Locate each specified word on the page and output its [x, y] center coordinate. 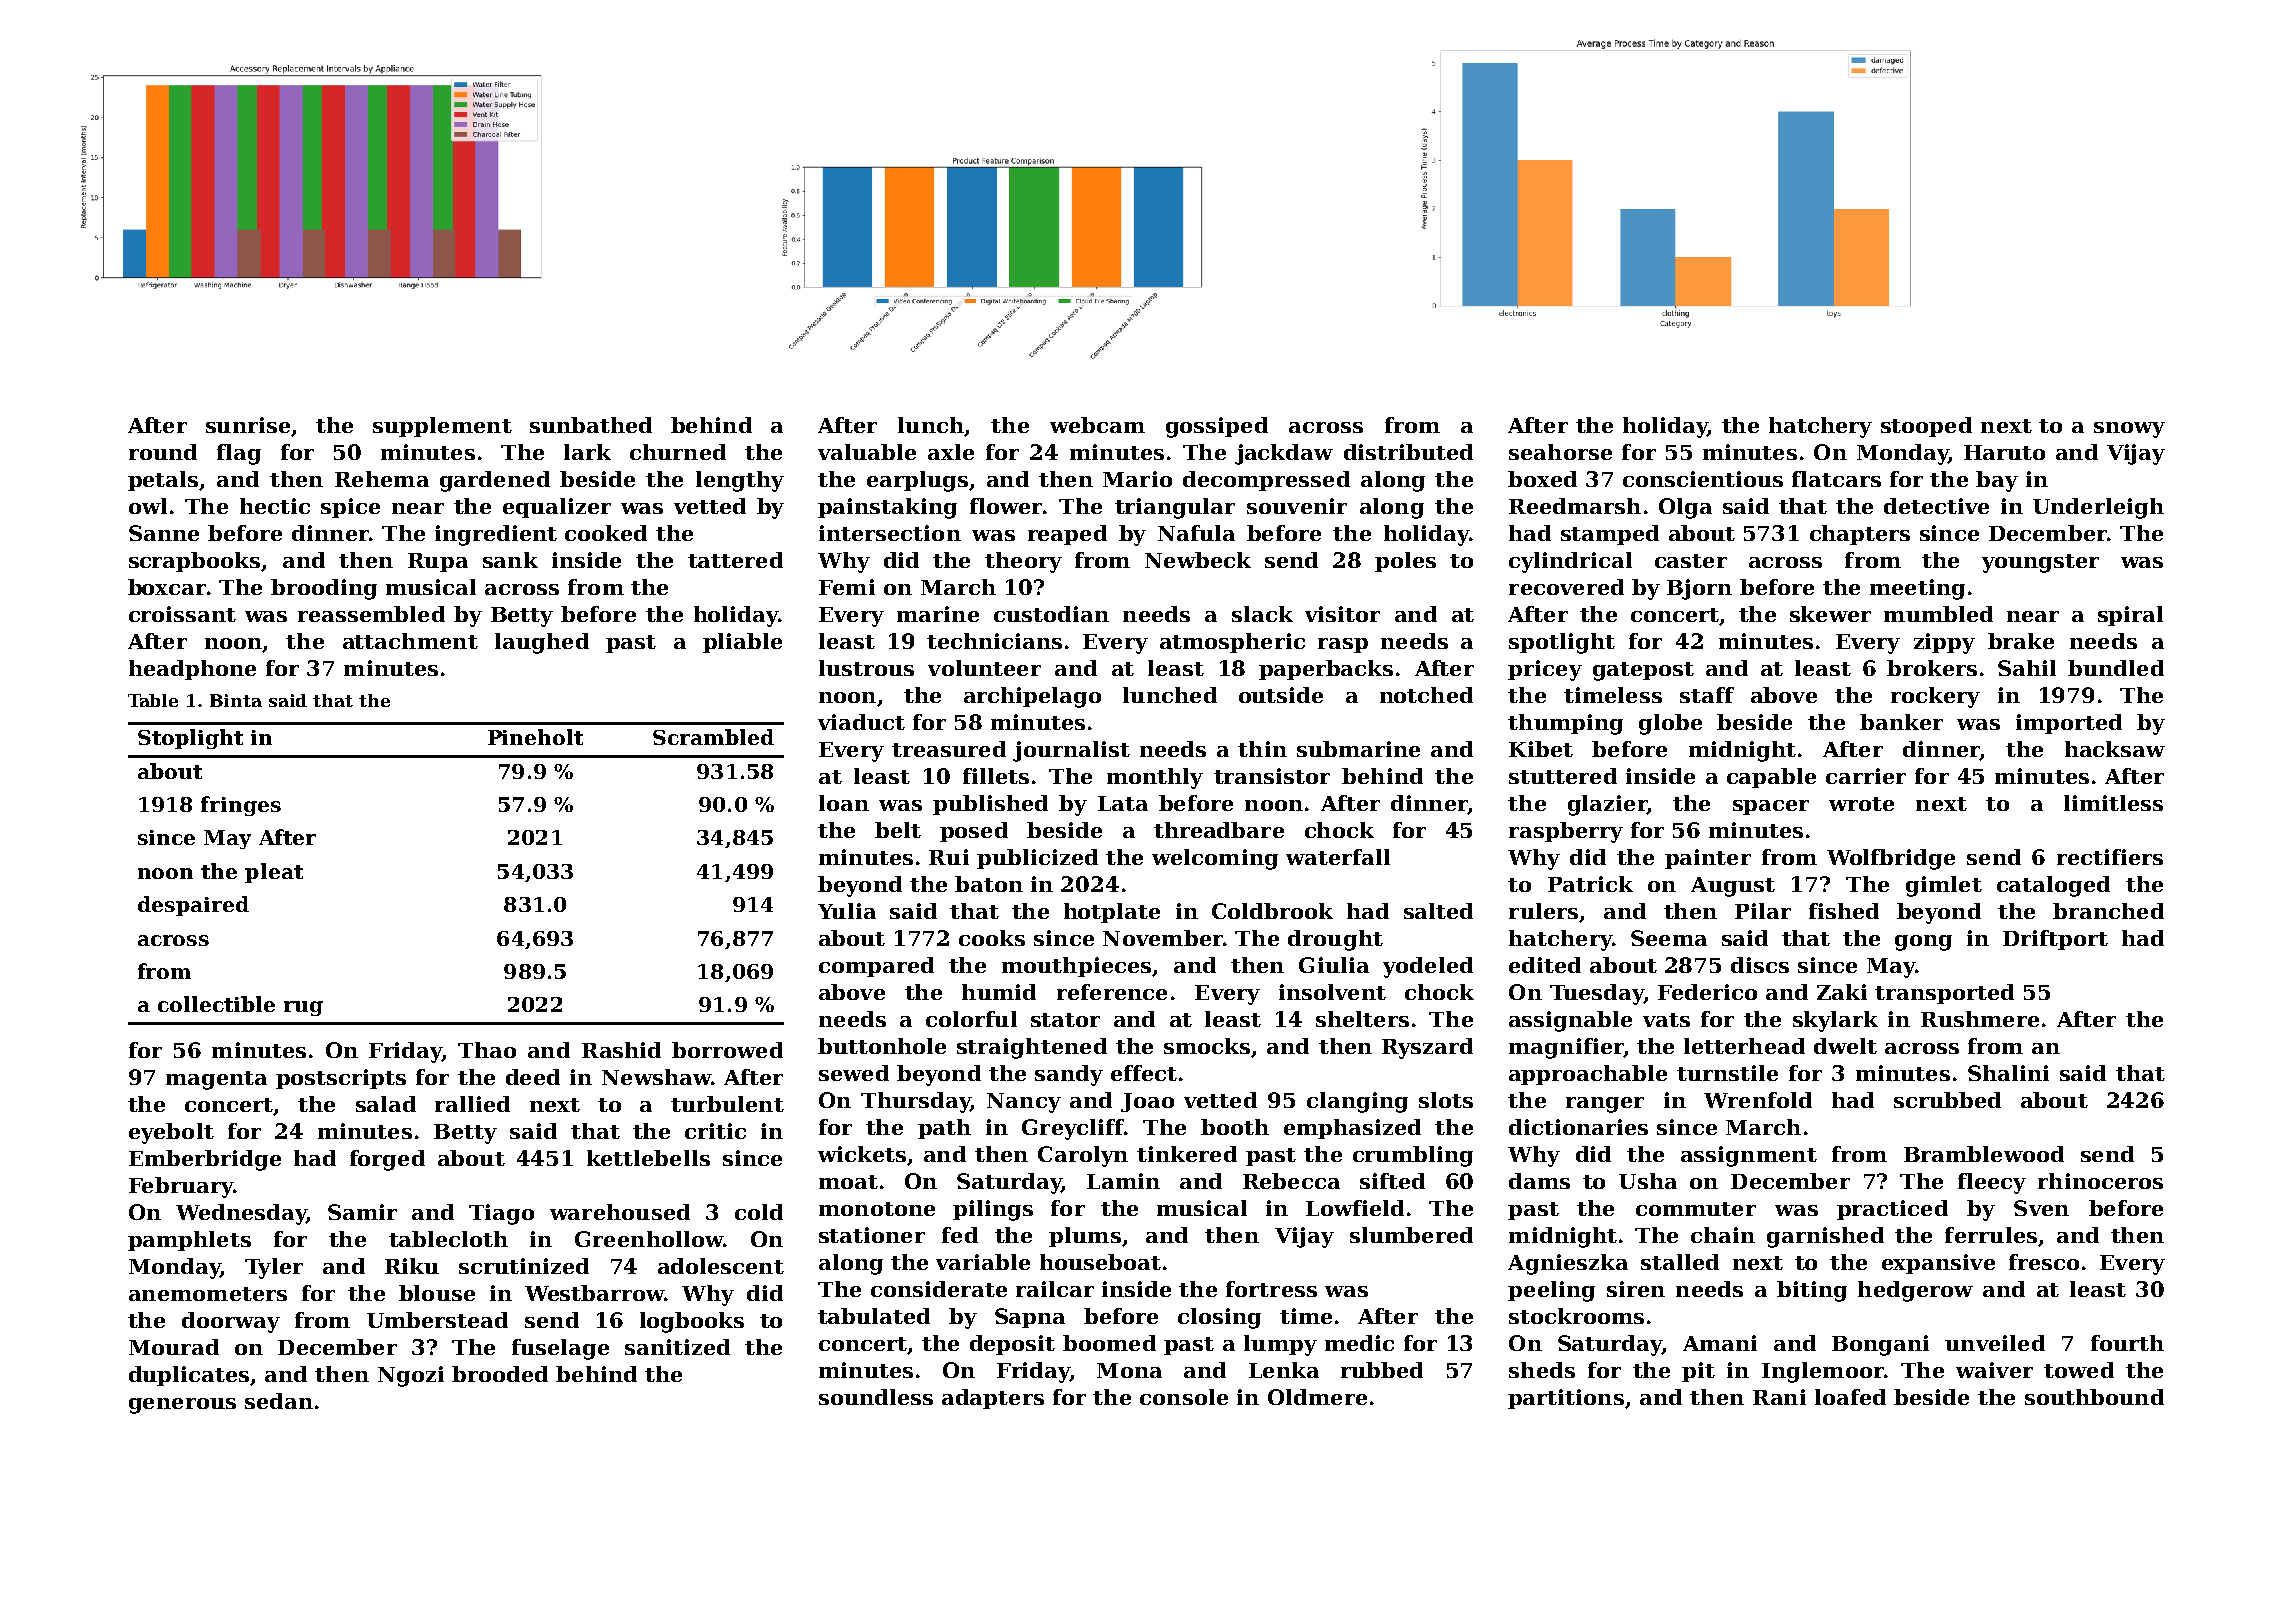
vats [1666, 1020]
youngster [2040, 563]
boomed [1109, 1343]
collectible [216, 1004]
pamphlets [189, 1241]
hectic [275, 506]
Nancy [1024, 1103]
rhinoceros [2100, 1181]
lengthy [740, 481]
